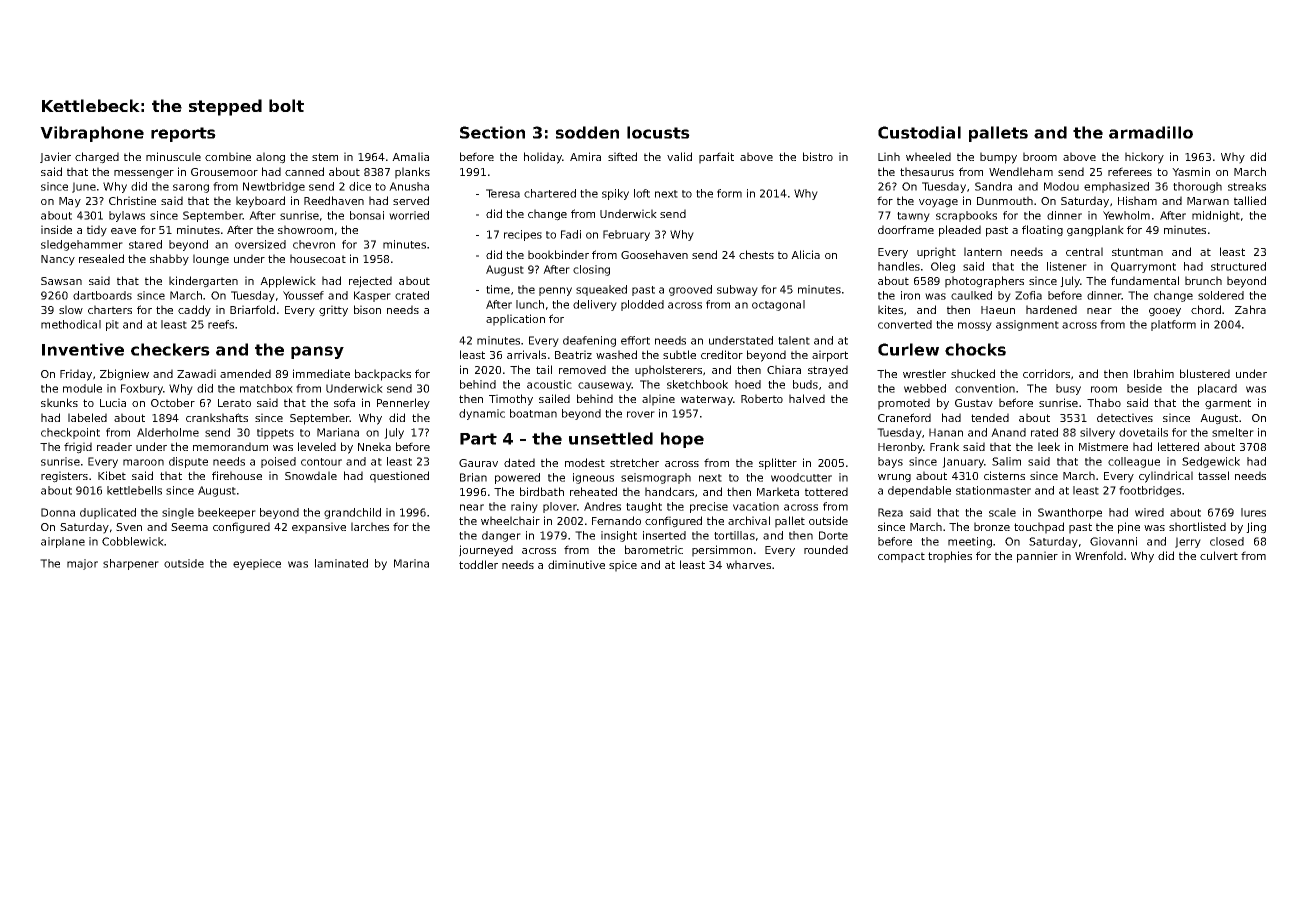 The width and height of the screenshot is (1308, 924). I want to click on lunch, so click(530, 304).
